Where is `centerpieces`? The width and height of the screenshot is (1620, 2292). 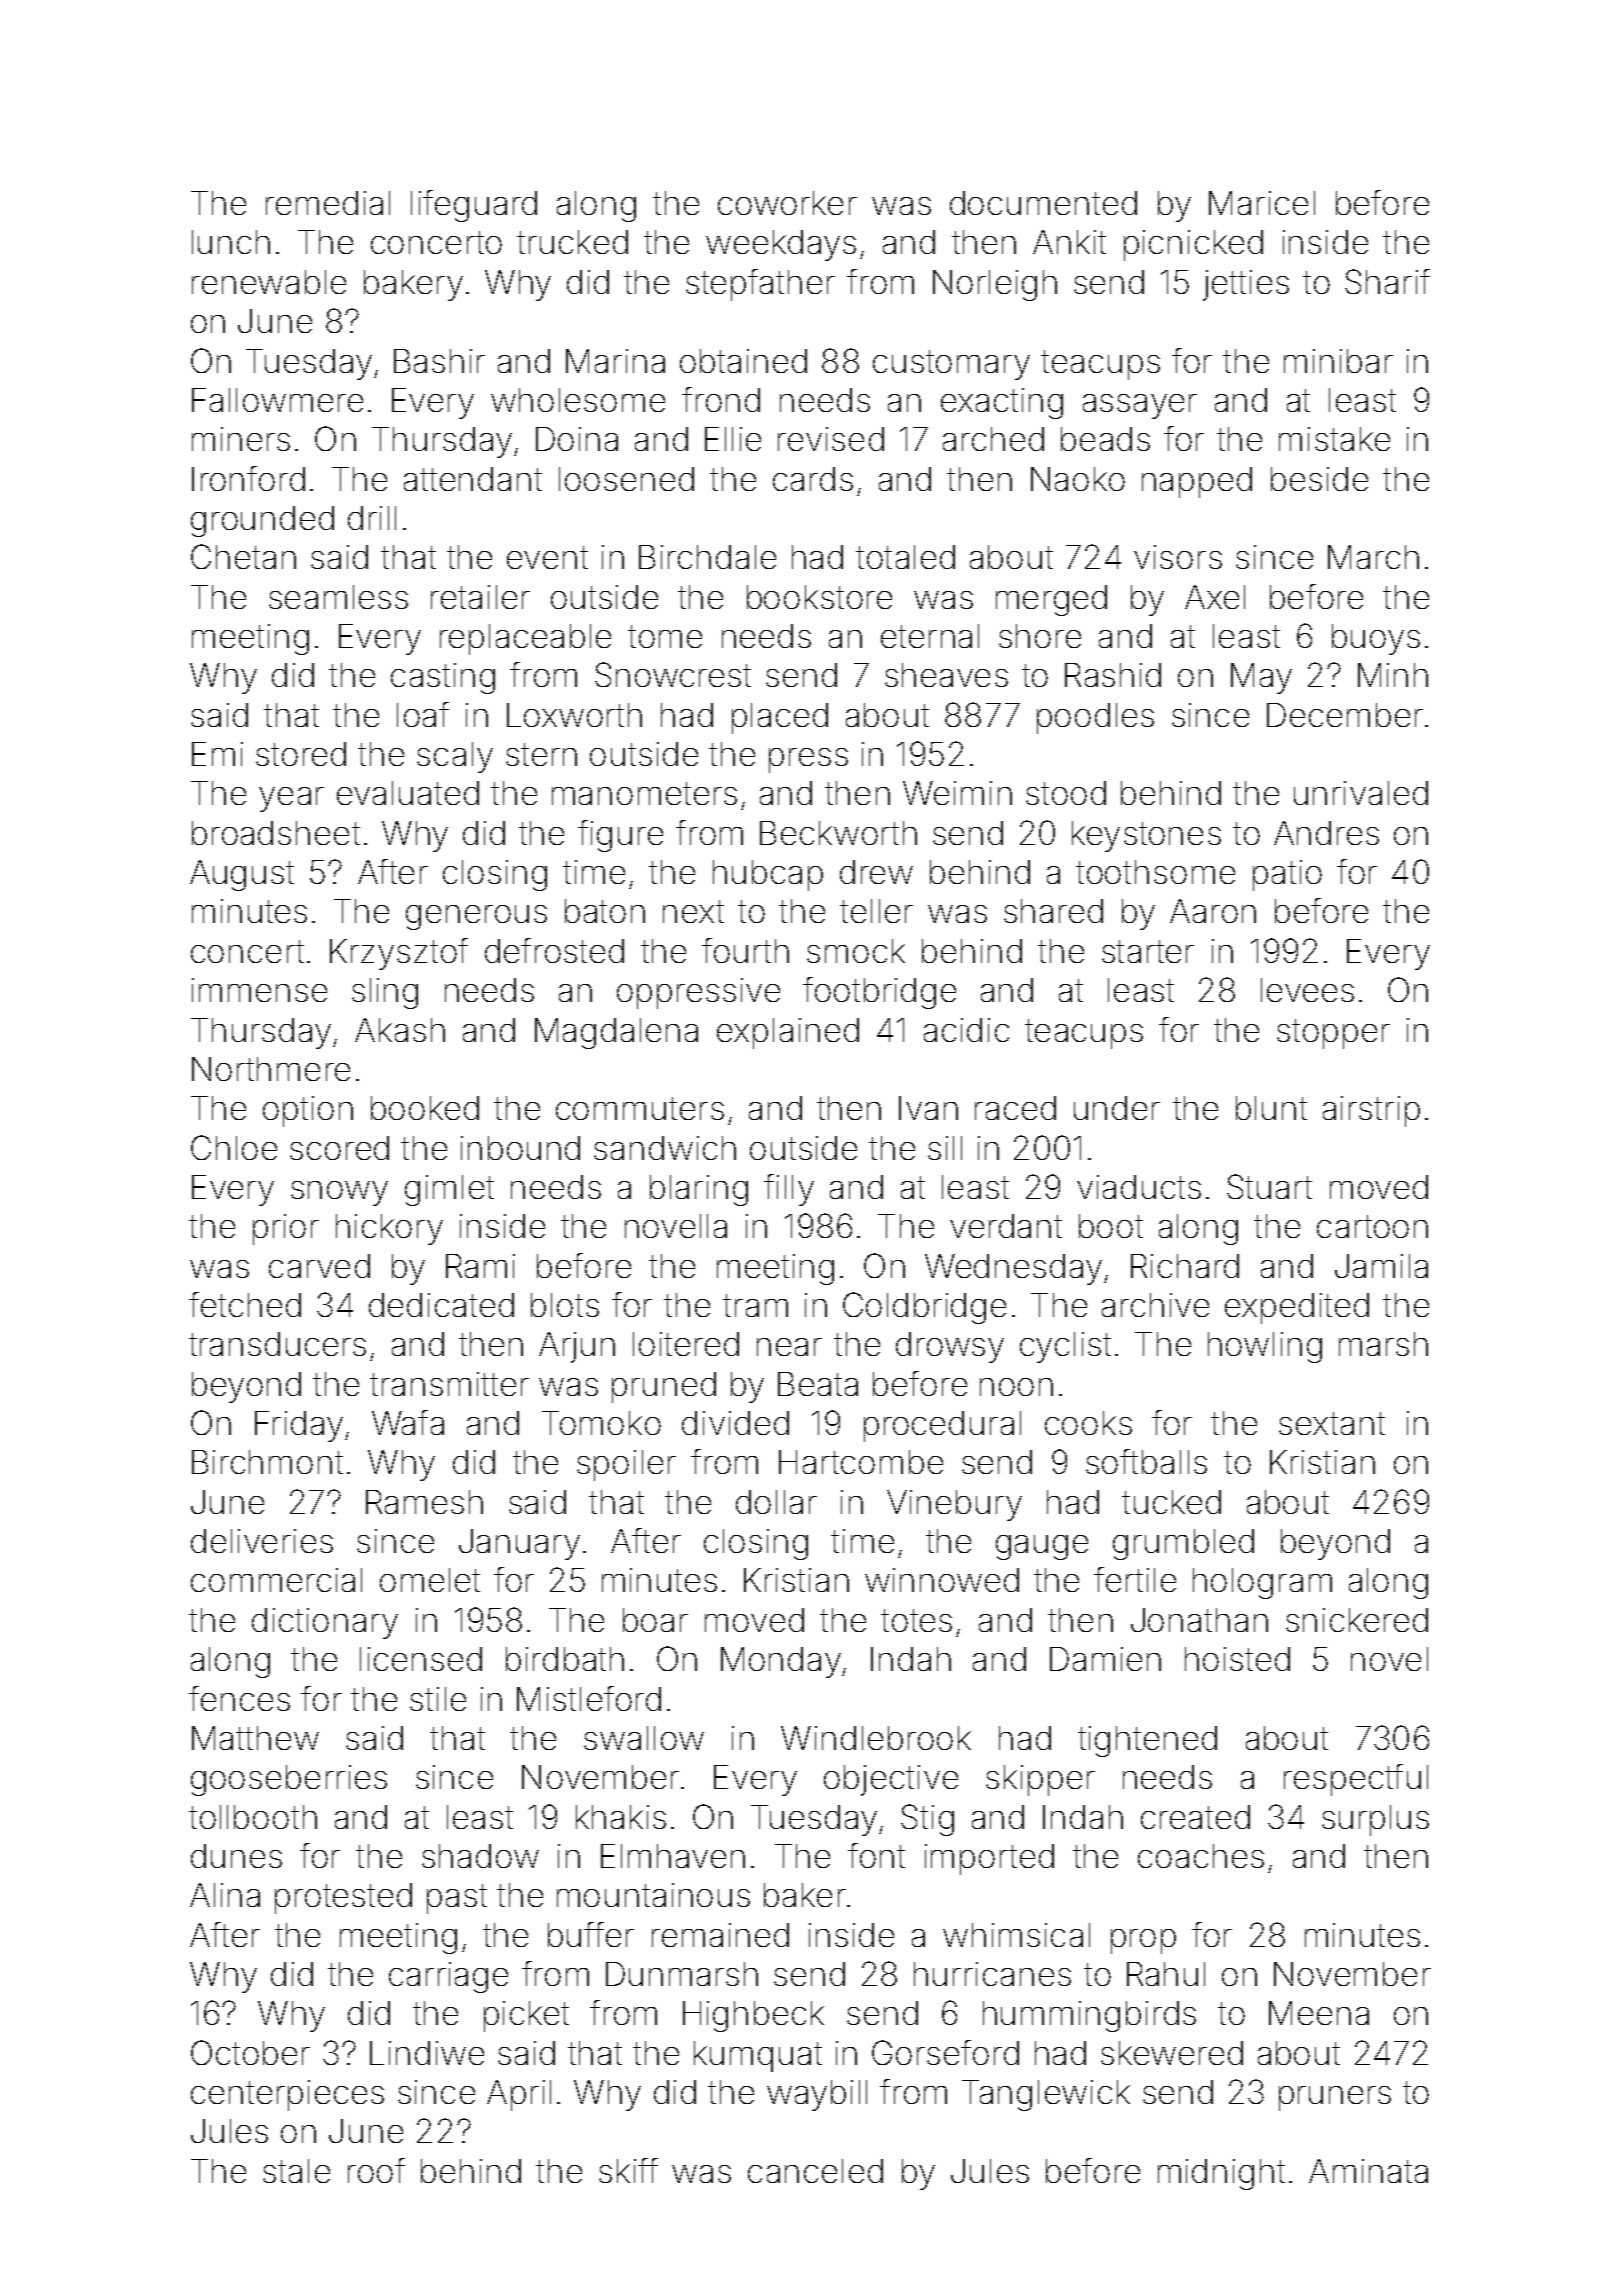
centerpieces is located at coordinates (287, 2095).
